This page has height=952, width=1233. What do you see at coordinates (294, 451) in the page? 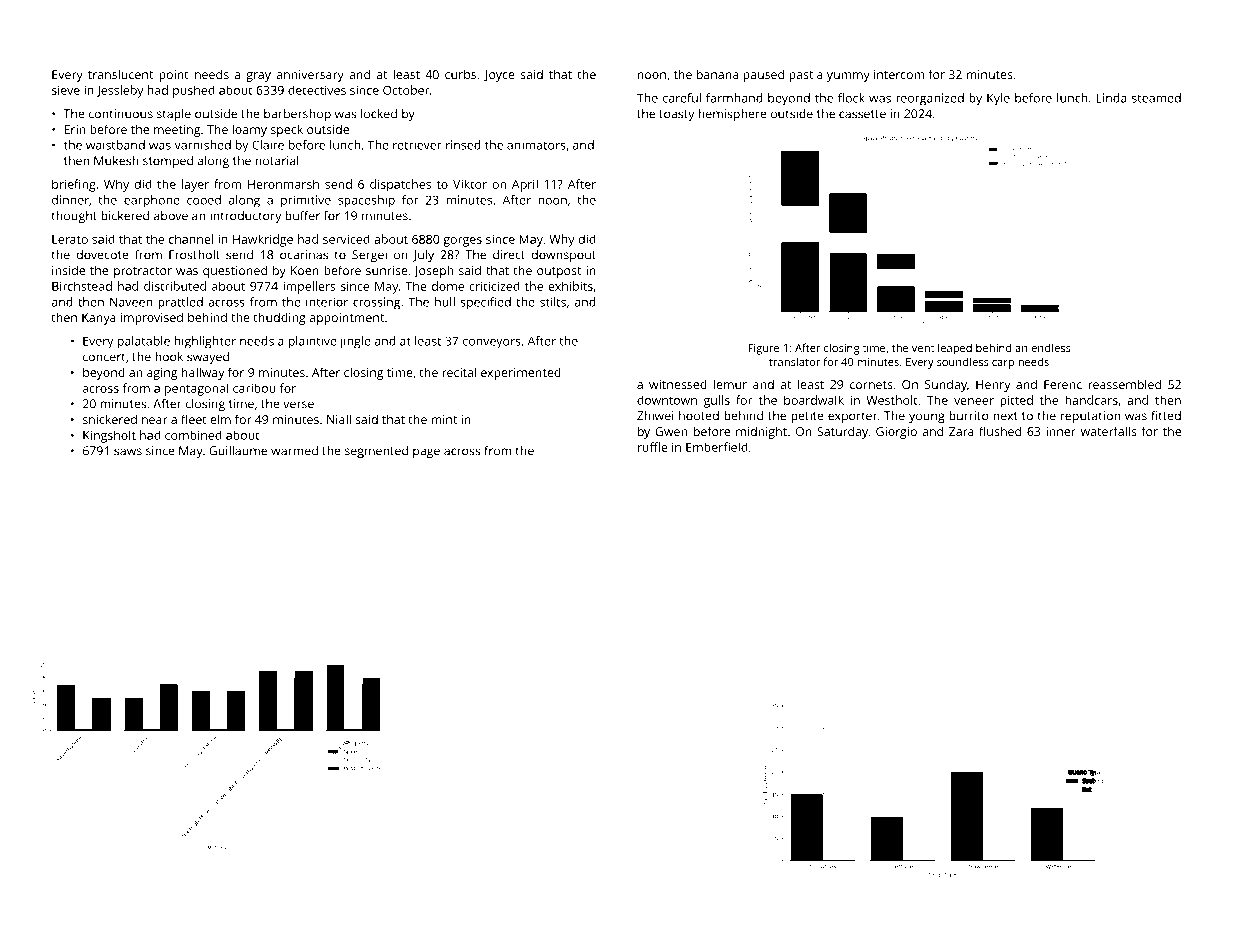
I see `warmed` at bounding box center [294, 451].
